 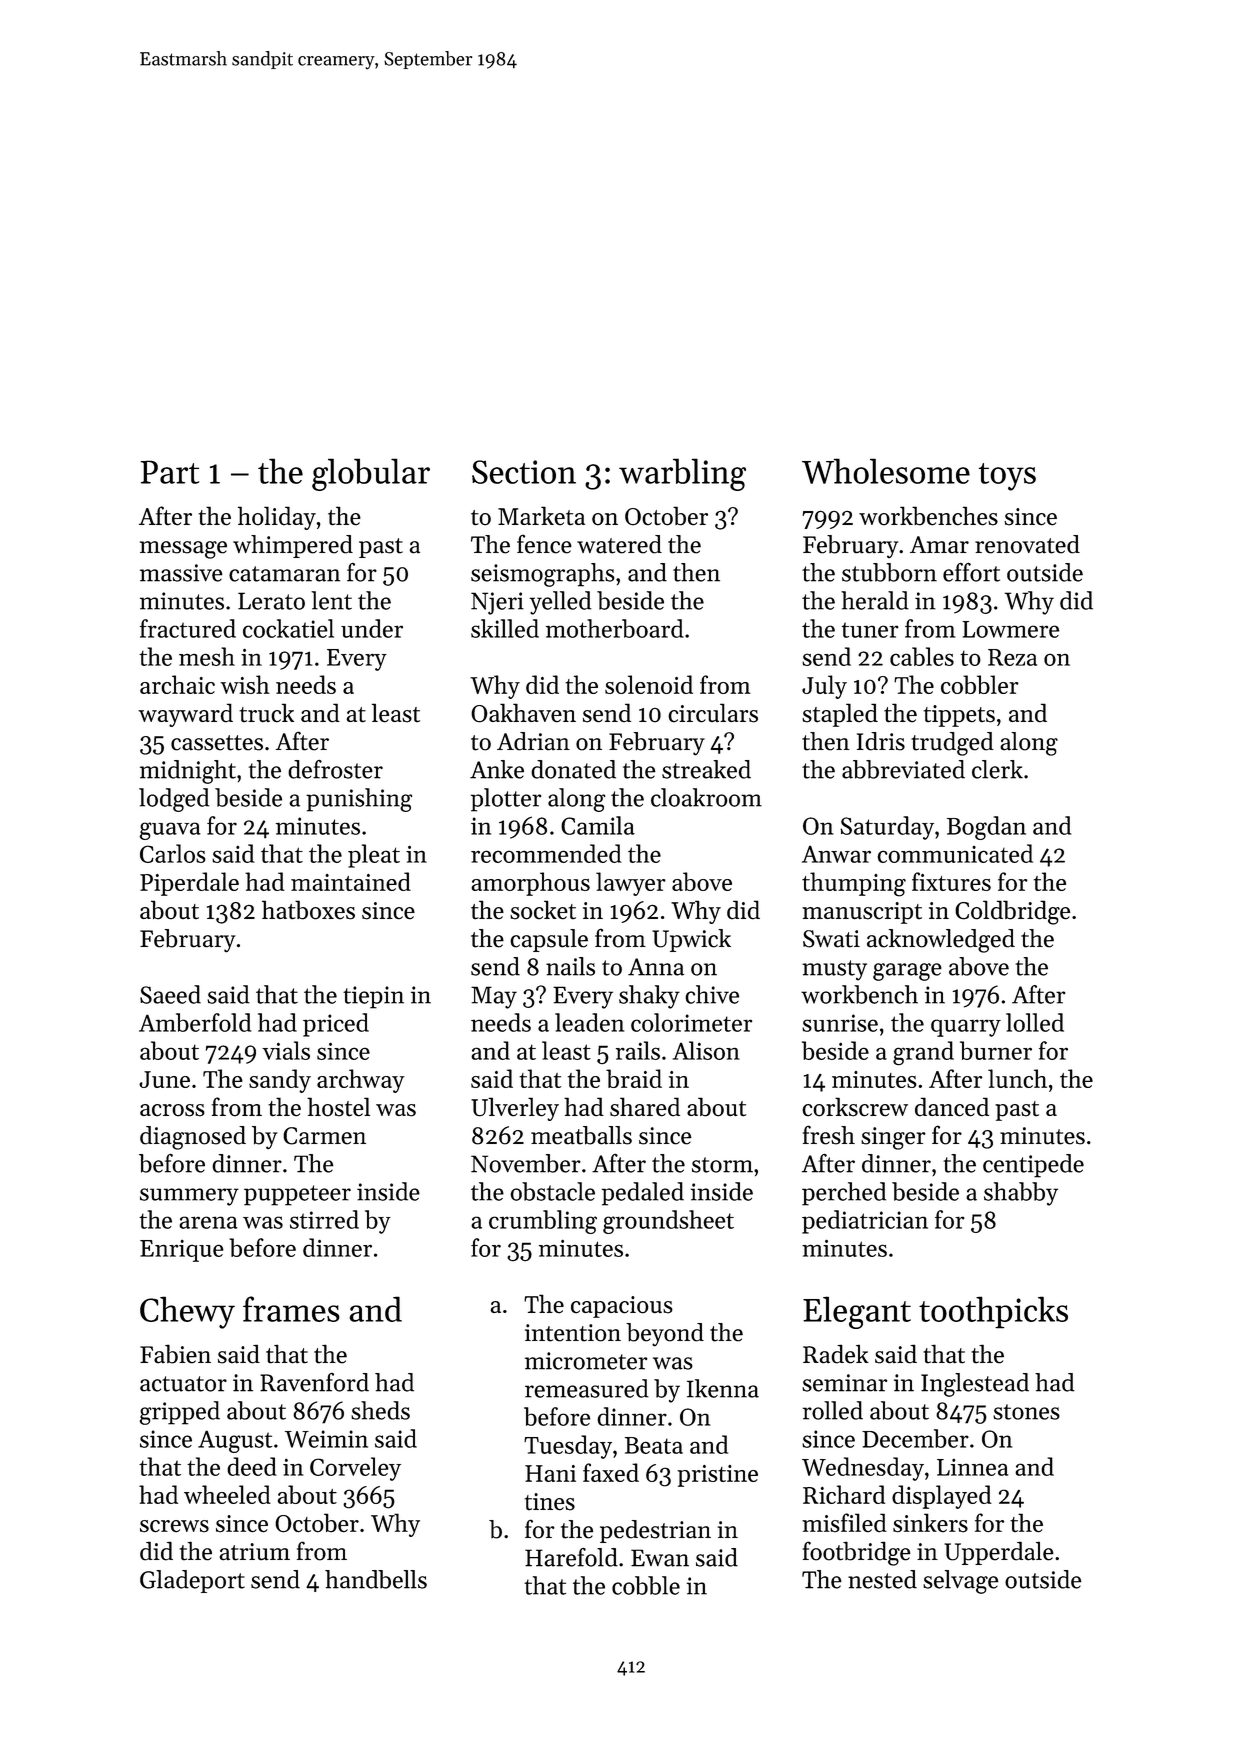 I want to click on hatboxes, so click(x=308, y=910).
